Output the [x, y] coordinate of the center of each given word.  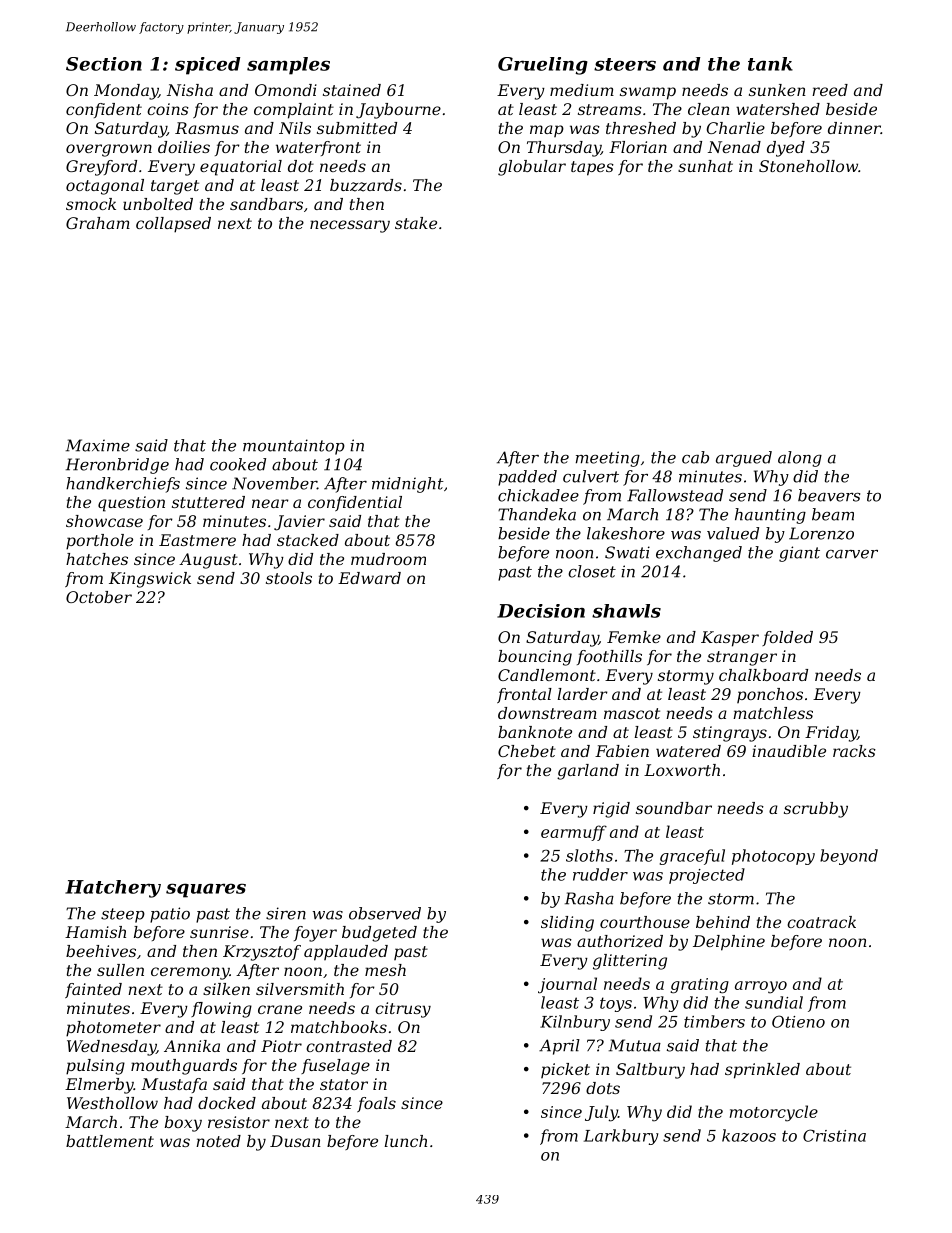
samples [288, 66]
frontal [524, 695]
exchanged [699, 554]
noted [218, 1141]
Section [104, 64]
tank [770, 64]
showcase [104, 521]
